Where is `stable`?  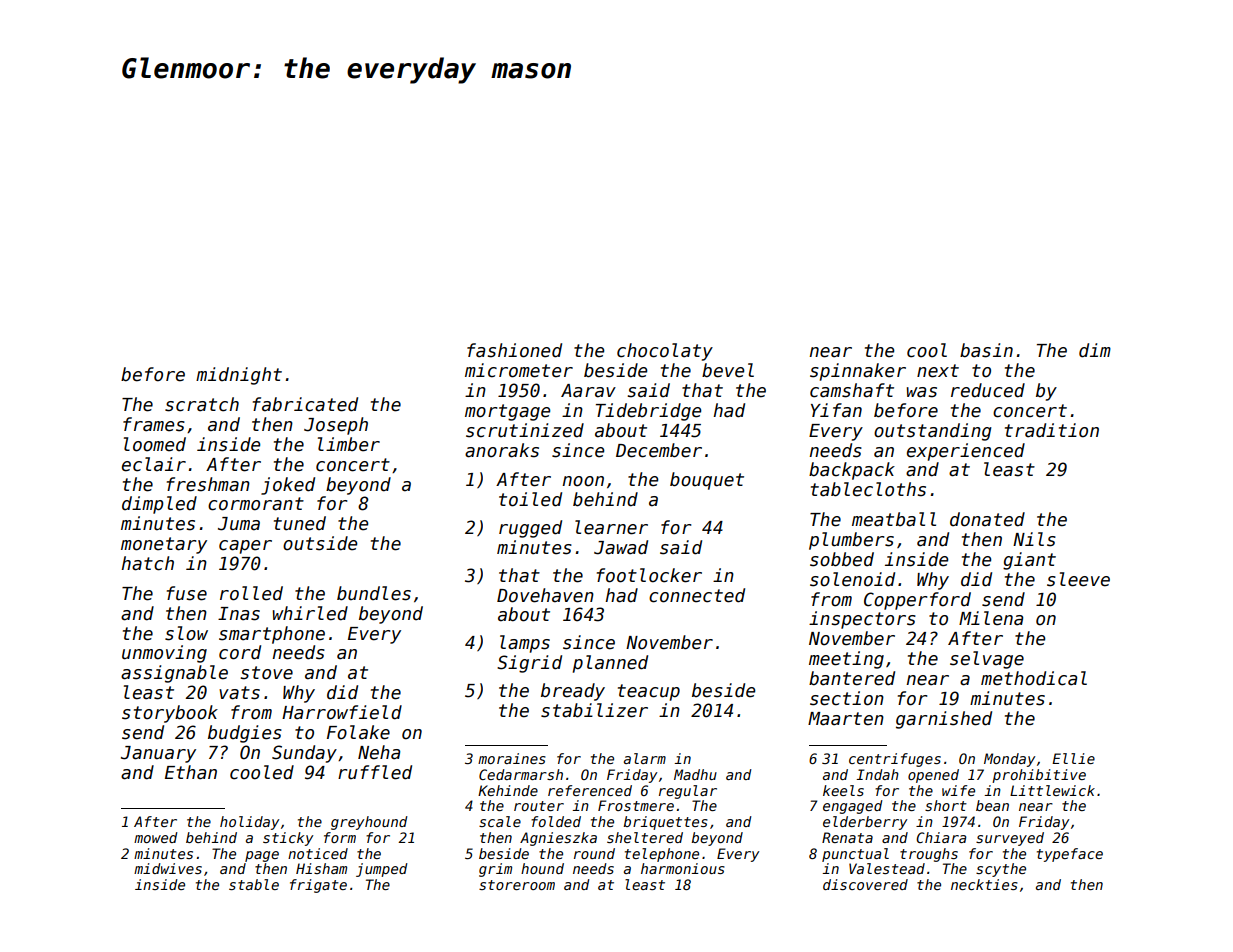
stable is located at coordinates (254, 884).
